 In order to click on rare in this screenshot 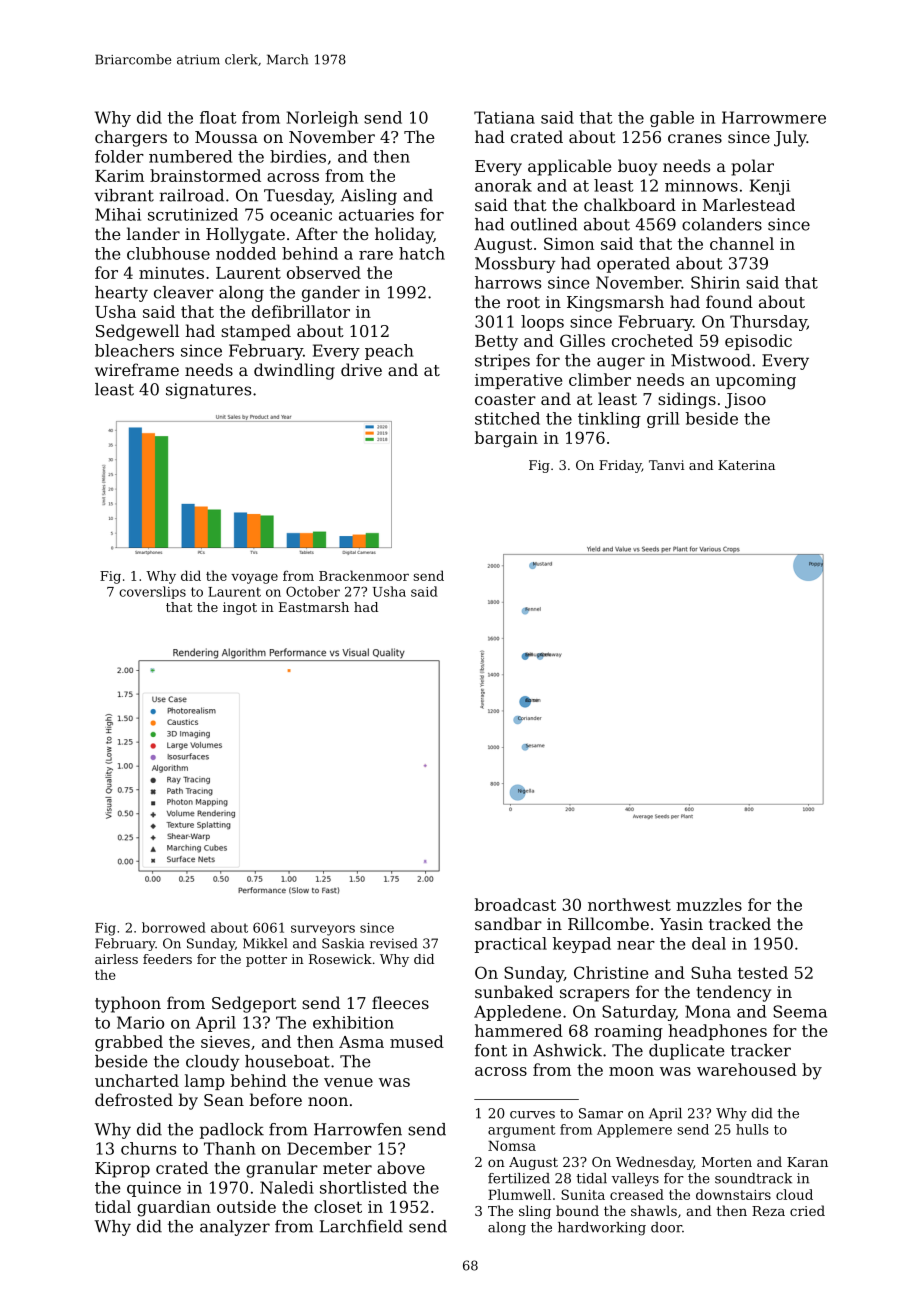, I will do `click(376, 255)`.
